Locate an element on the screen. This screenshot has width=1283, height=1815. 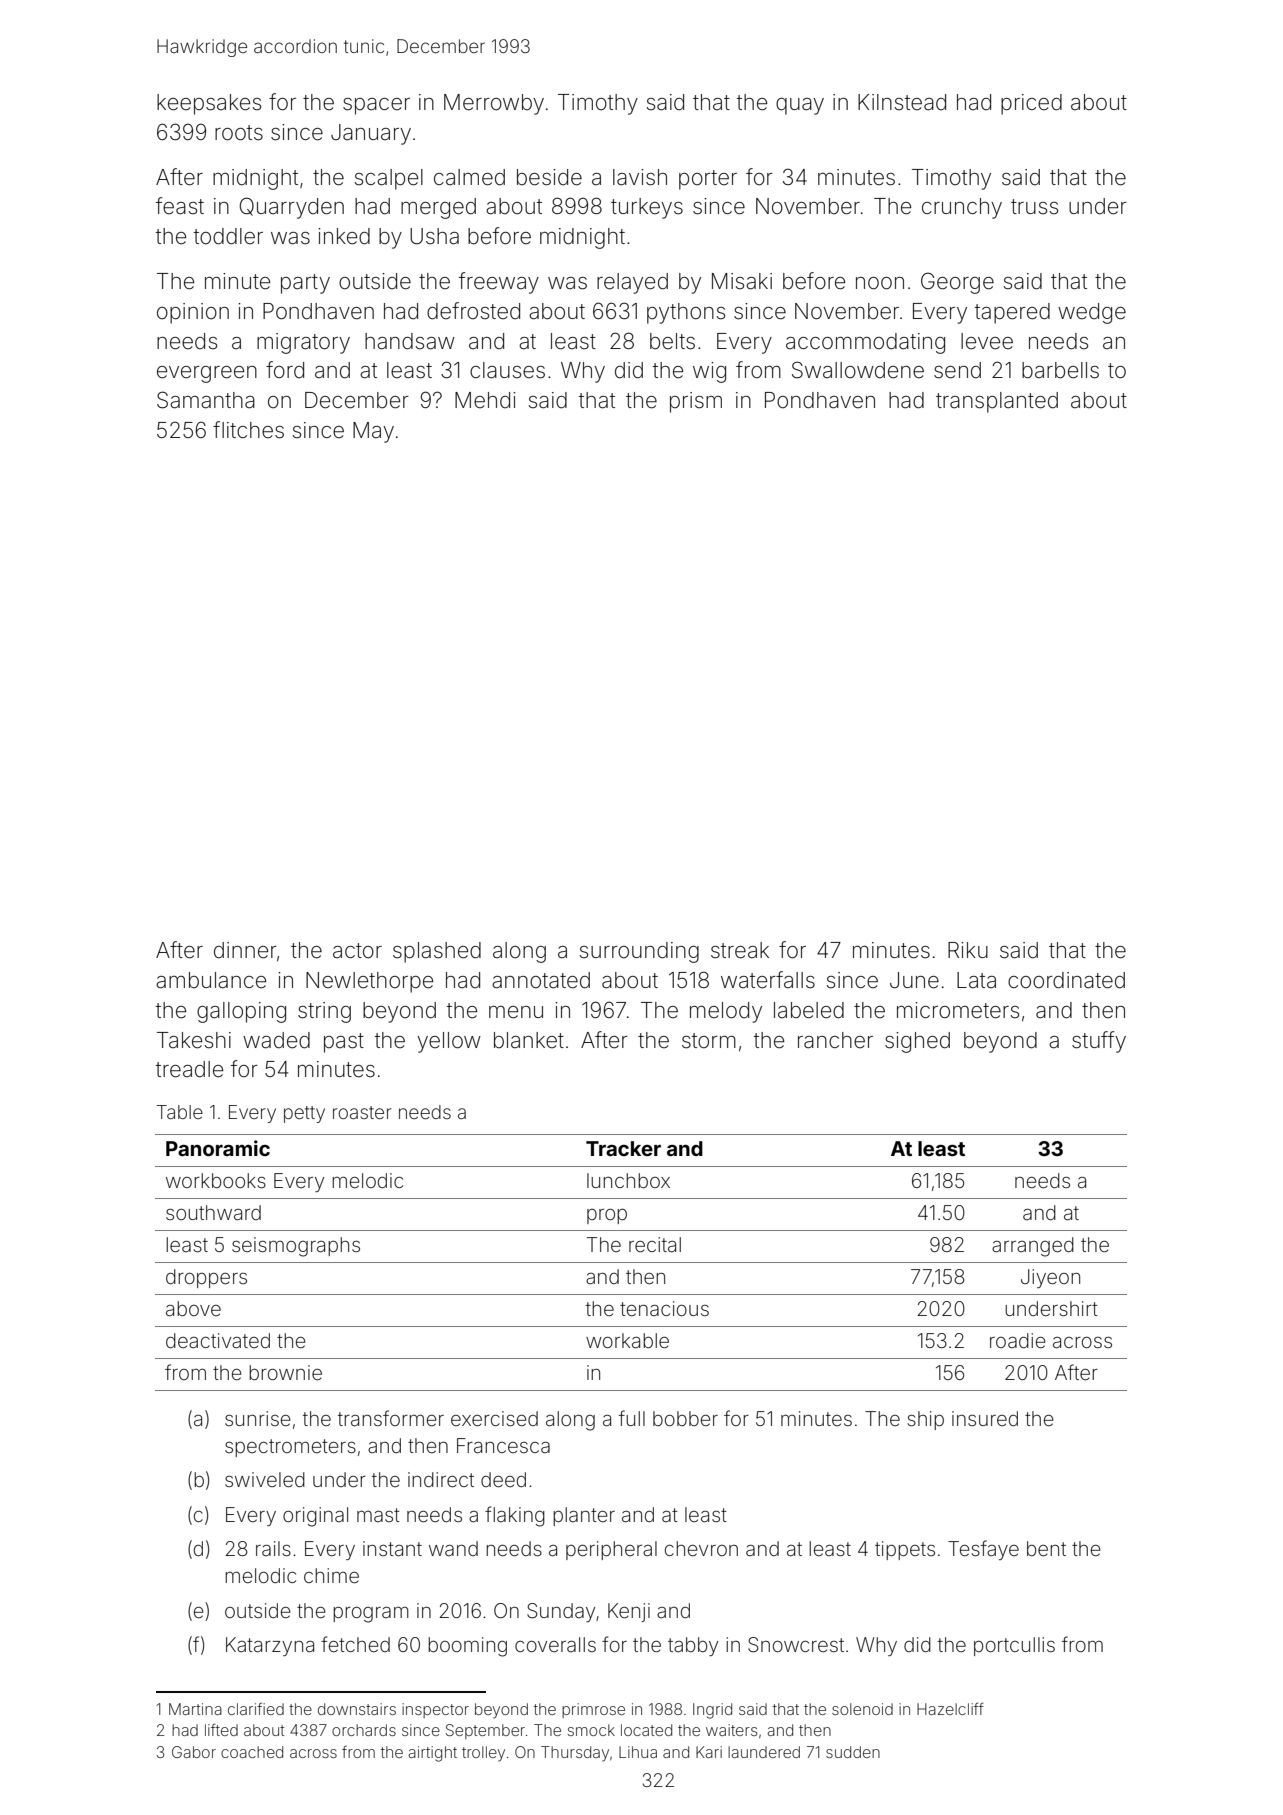
chime is located at coordinates (331, 1575).
